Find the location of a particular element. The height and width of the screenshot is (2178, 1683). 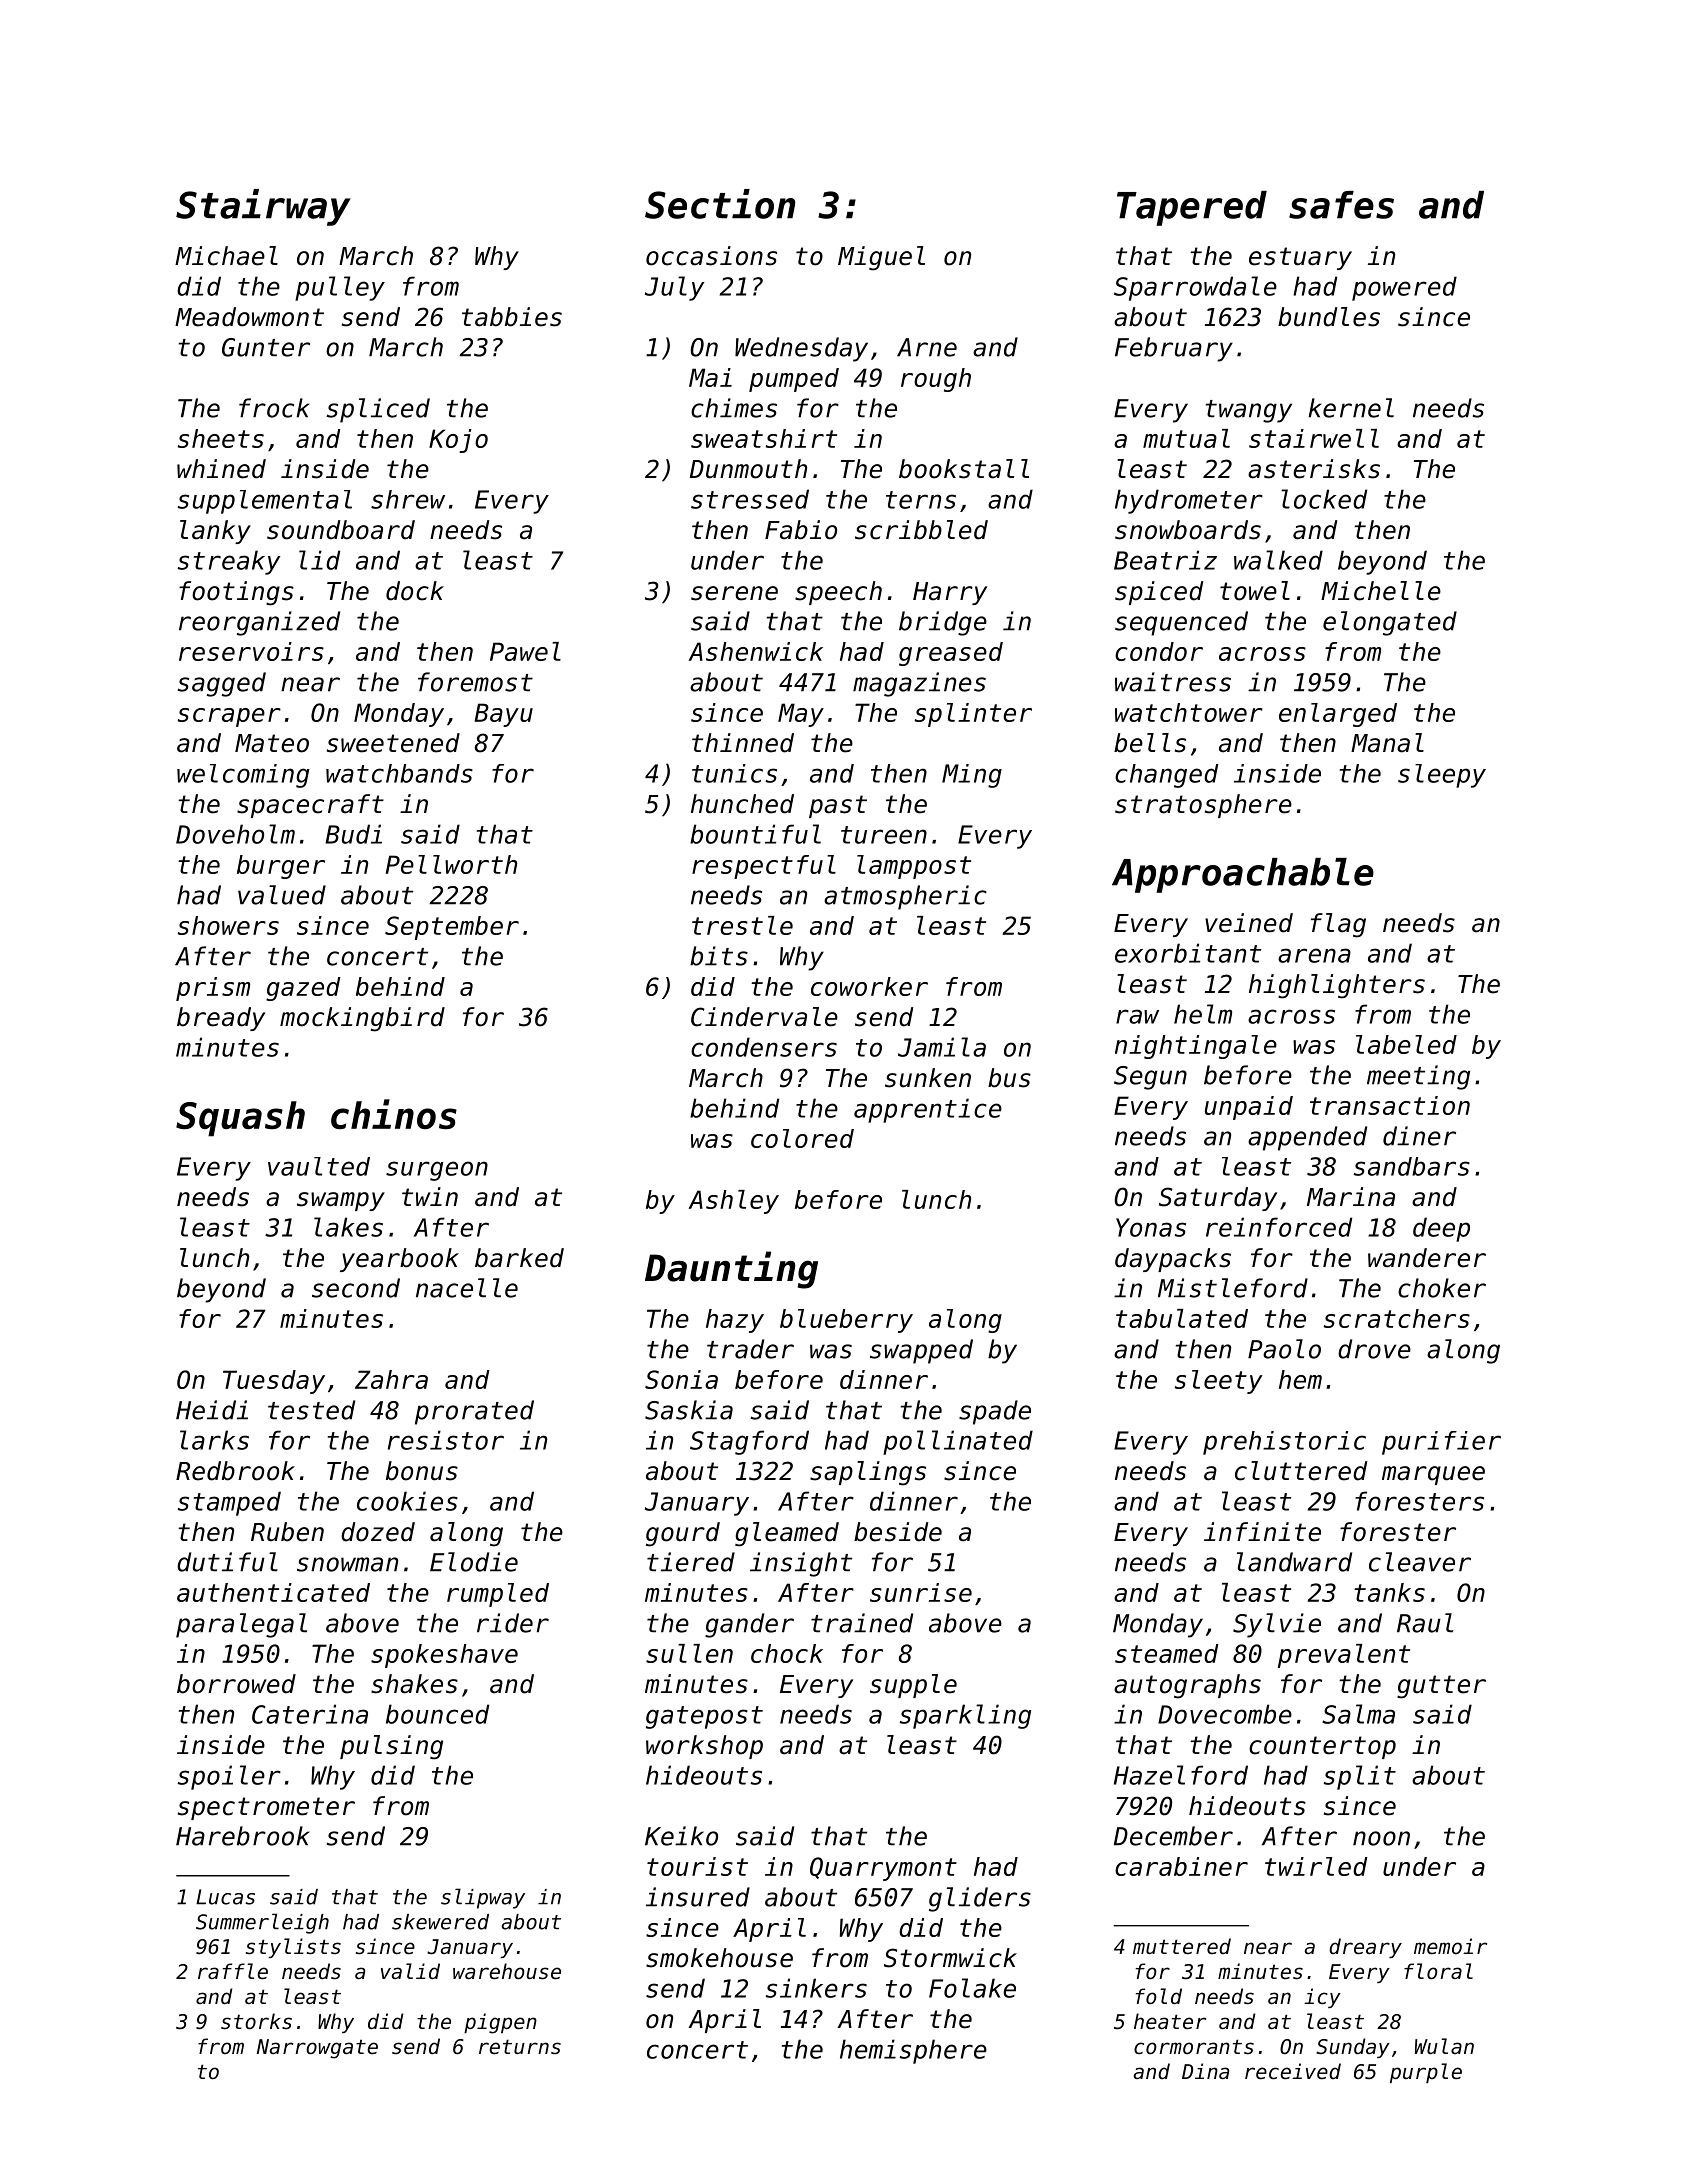

mutual is located at coordinates (1186, 438).
